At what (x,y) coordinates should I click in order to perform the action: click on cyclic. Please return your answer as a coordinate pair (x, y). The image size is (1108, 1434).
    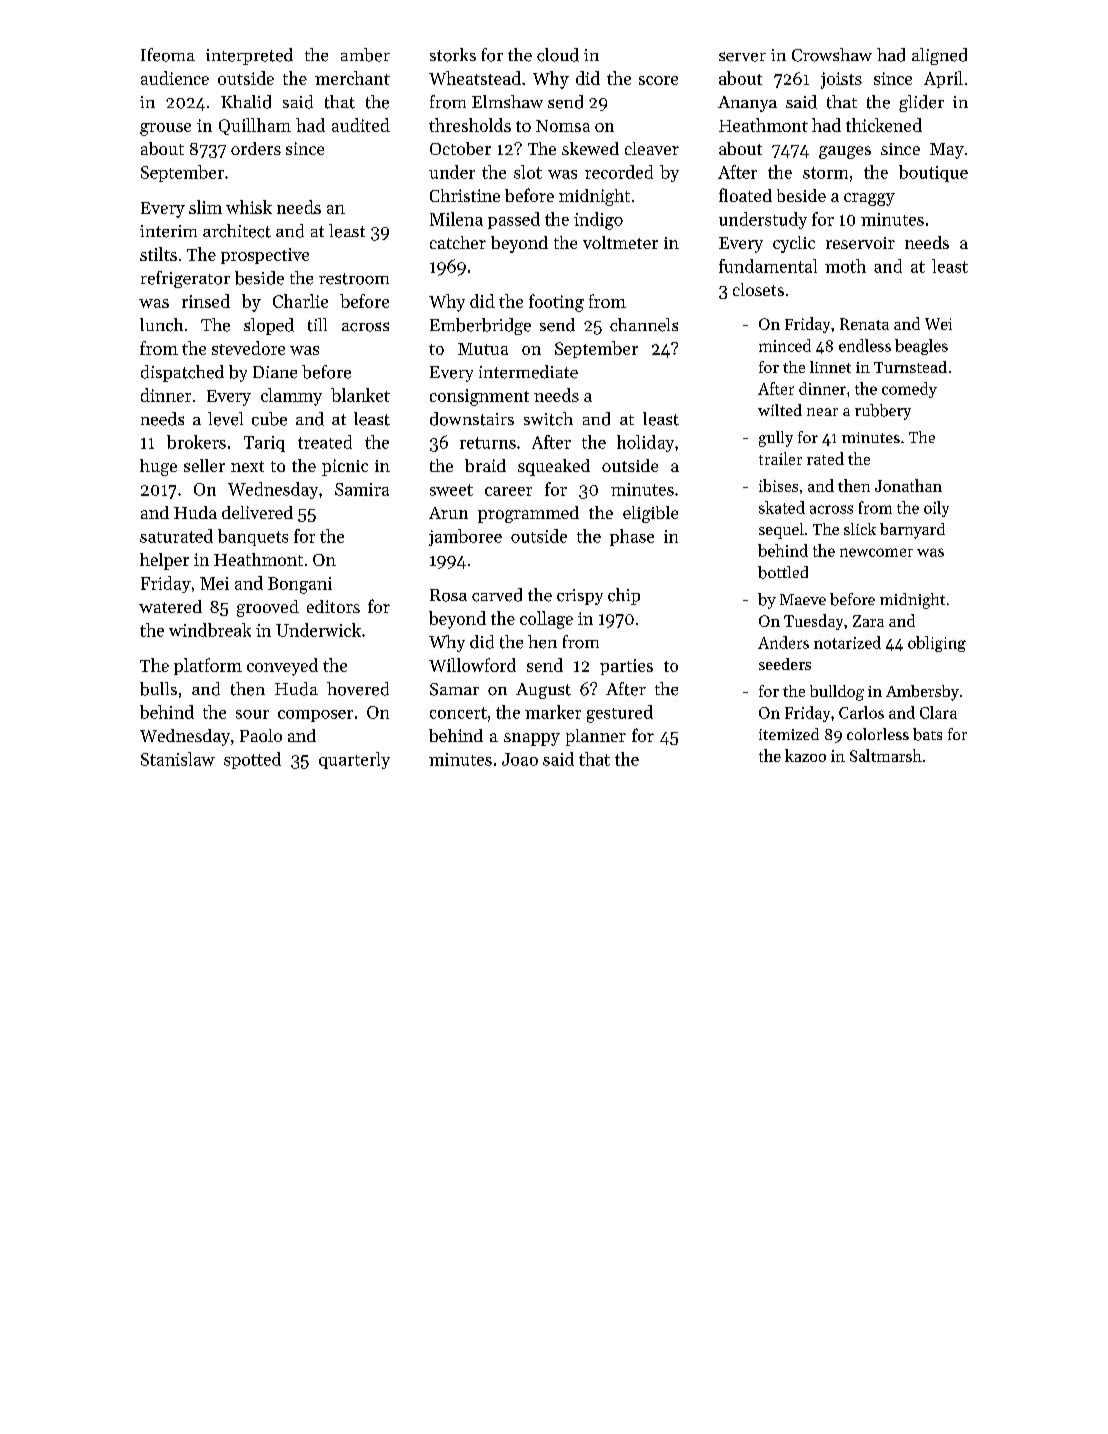
    Looking at the image, I should click on (794, 244).
